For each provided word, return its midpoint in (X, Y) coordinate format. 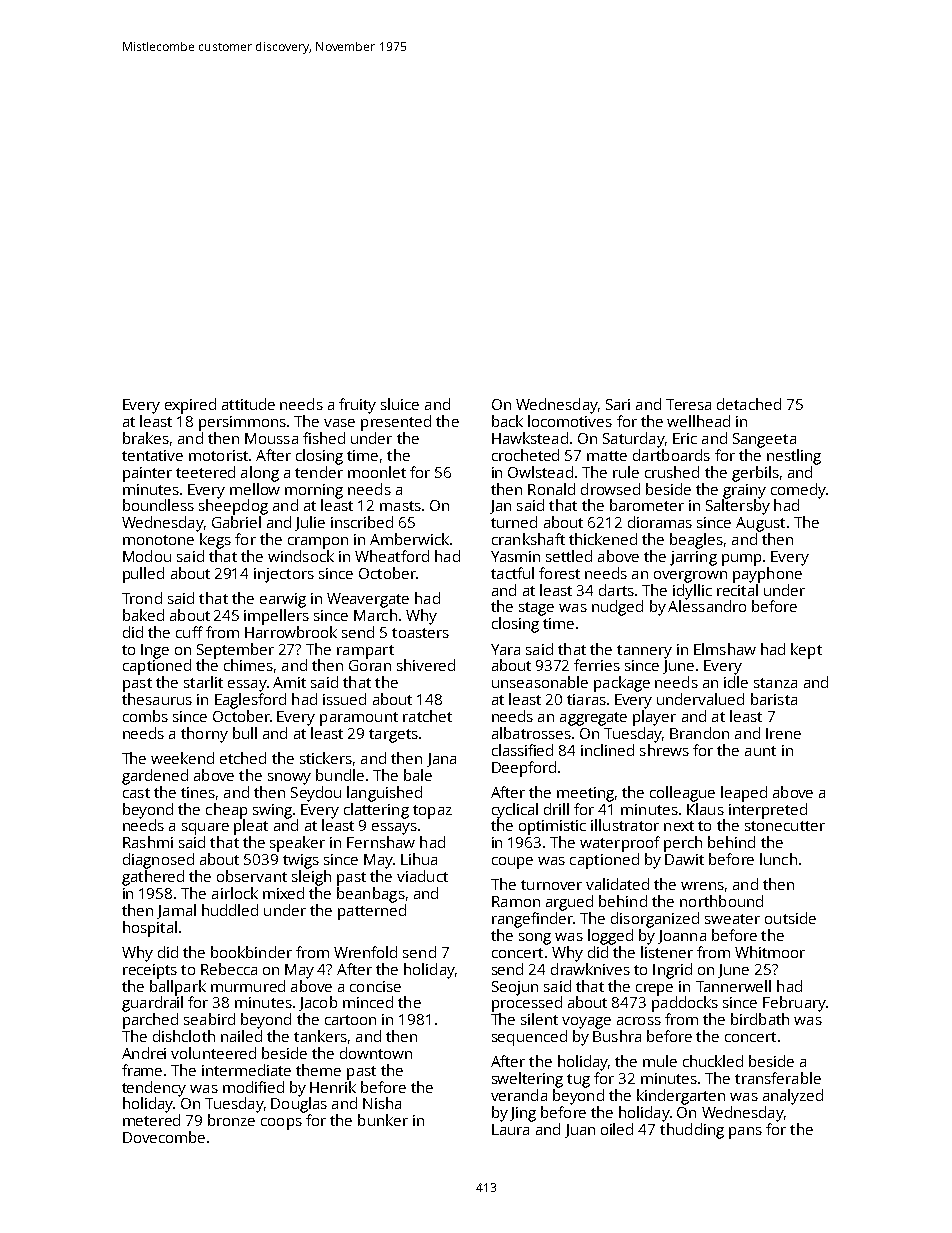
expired (190, 406)
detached (749, 404)
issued (344, 699)
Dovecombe (164, 1137)
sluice (400, 404)
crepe (654, 990)
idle (736, 682)
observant (252, 876)
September (235, 651)
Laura (510, 1129)
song (535, 939)
